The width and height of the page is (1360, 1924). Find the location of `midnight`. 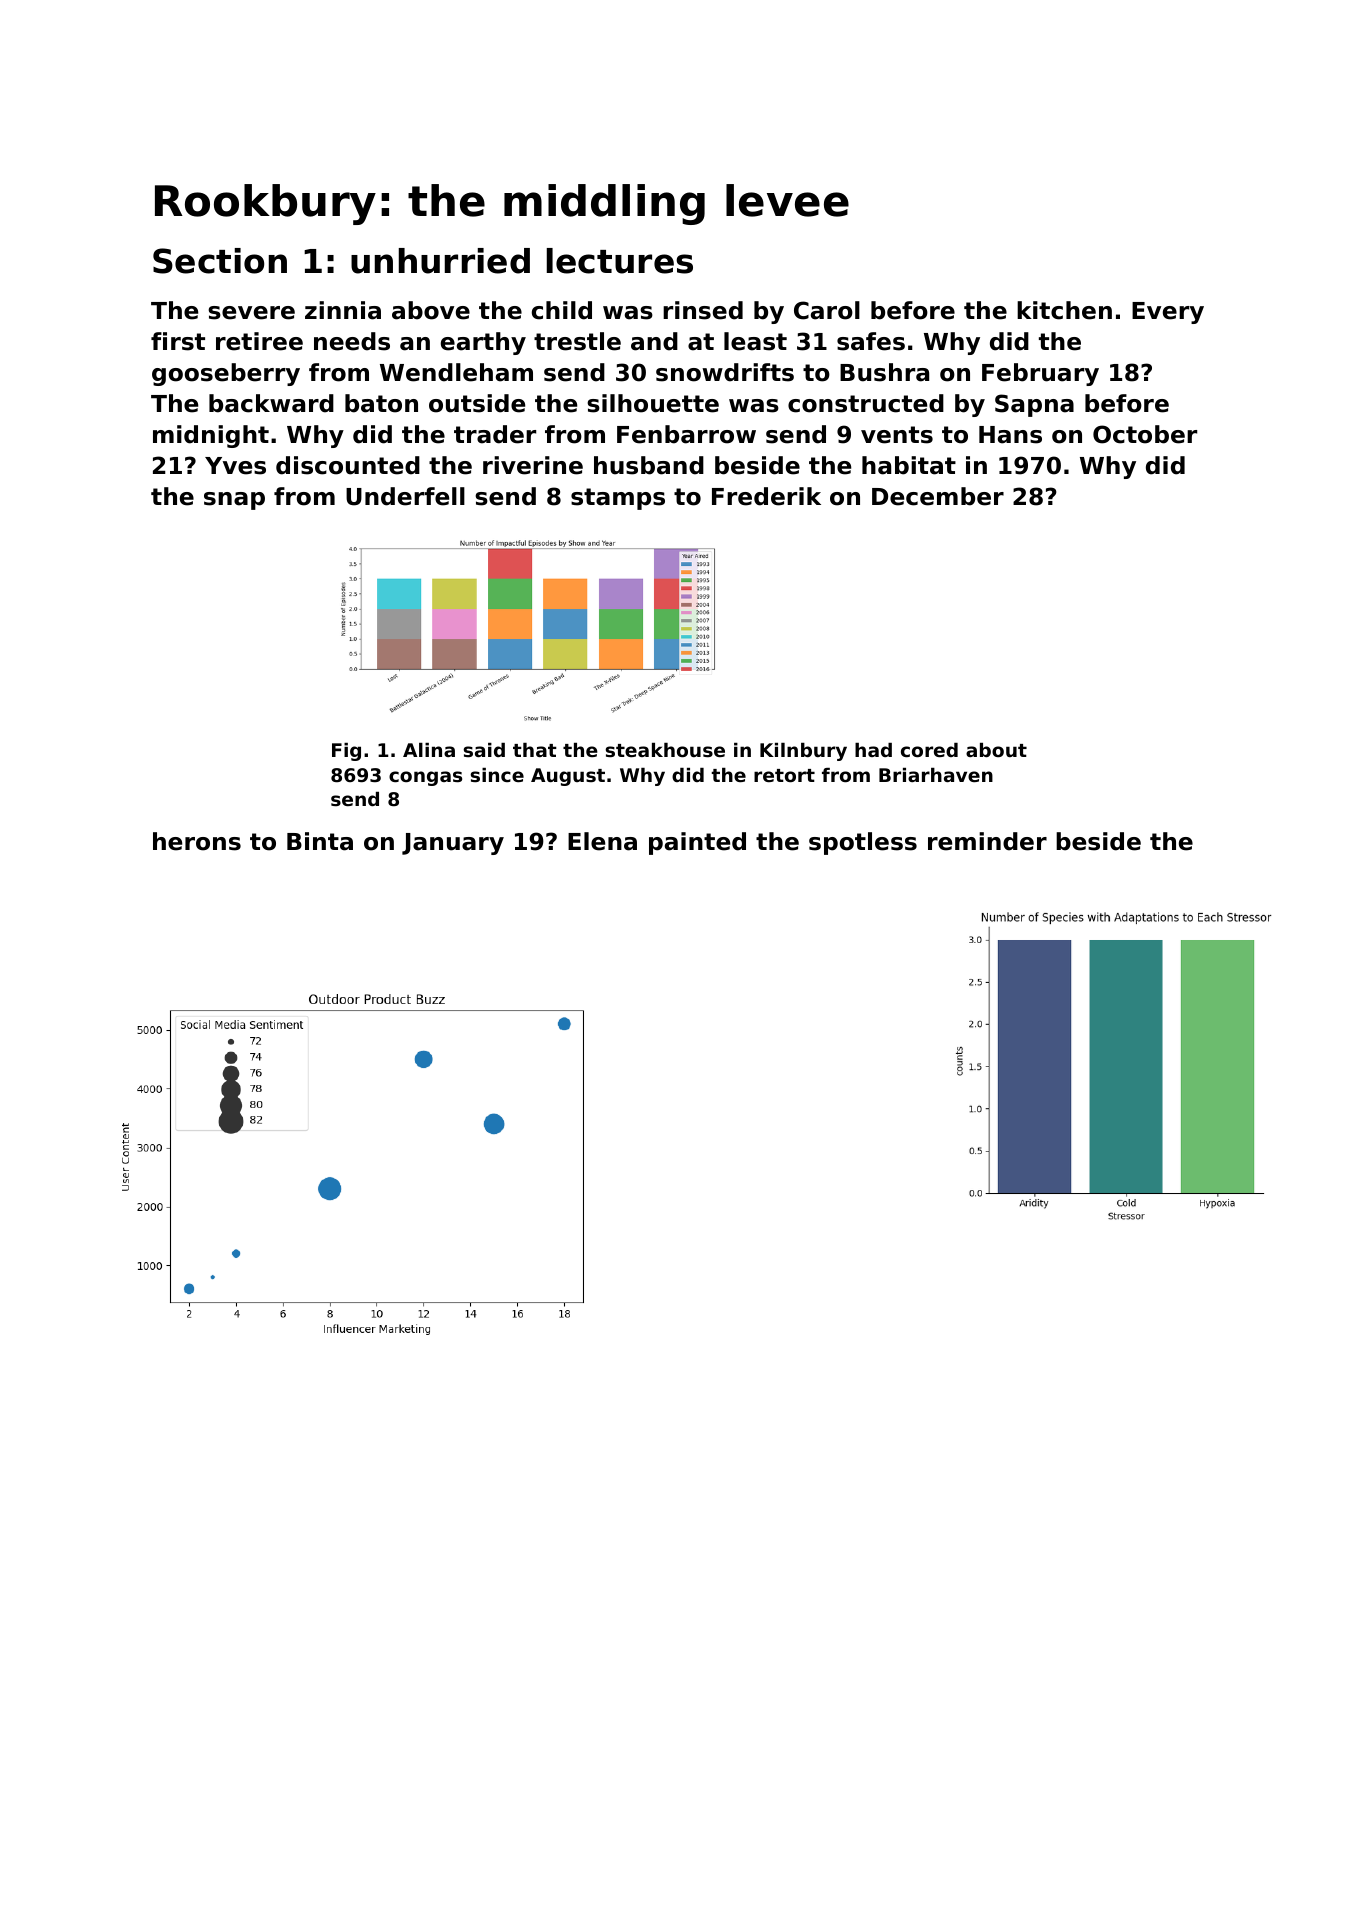

midnight is located at coordinates (211, 436).
